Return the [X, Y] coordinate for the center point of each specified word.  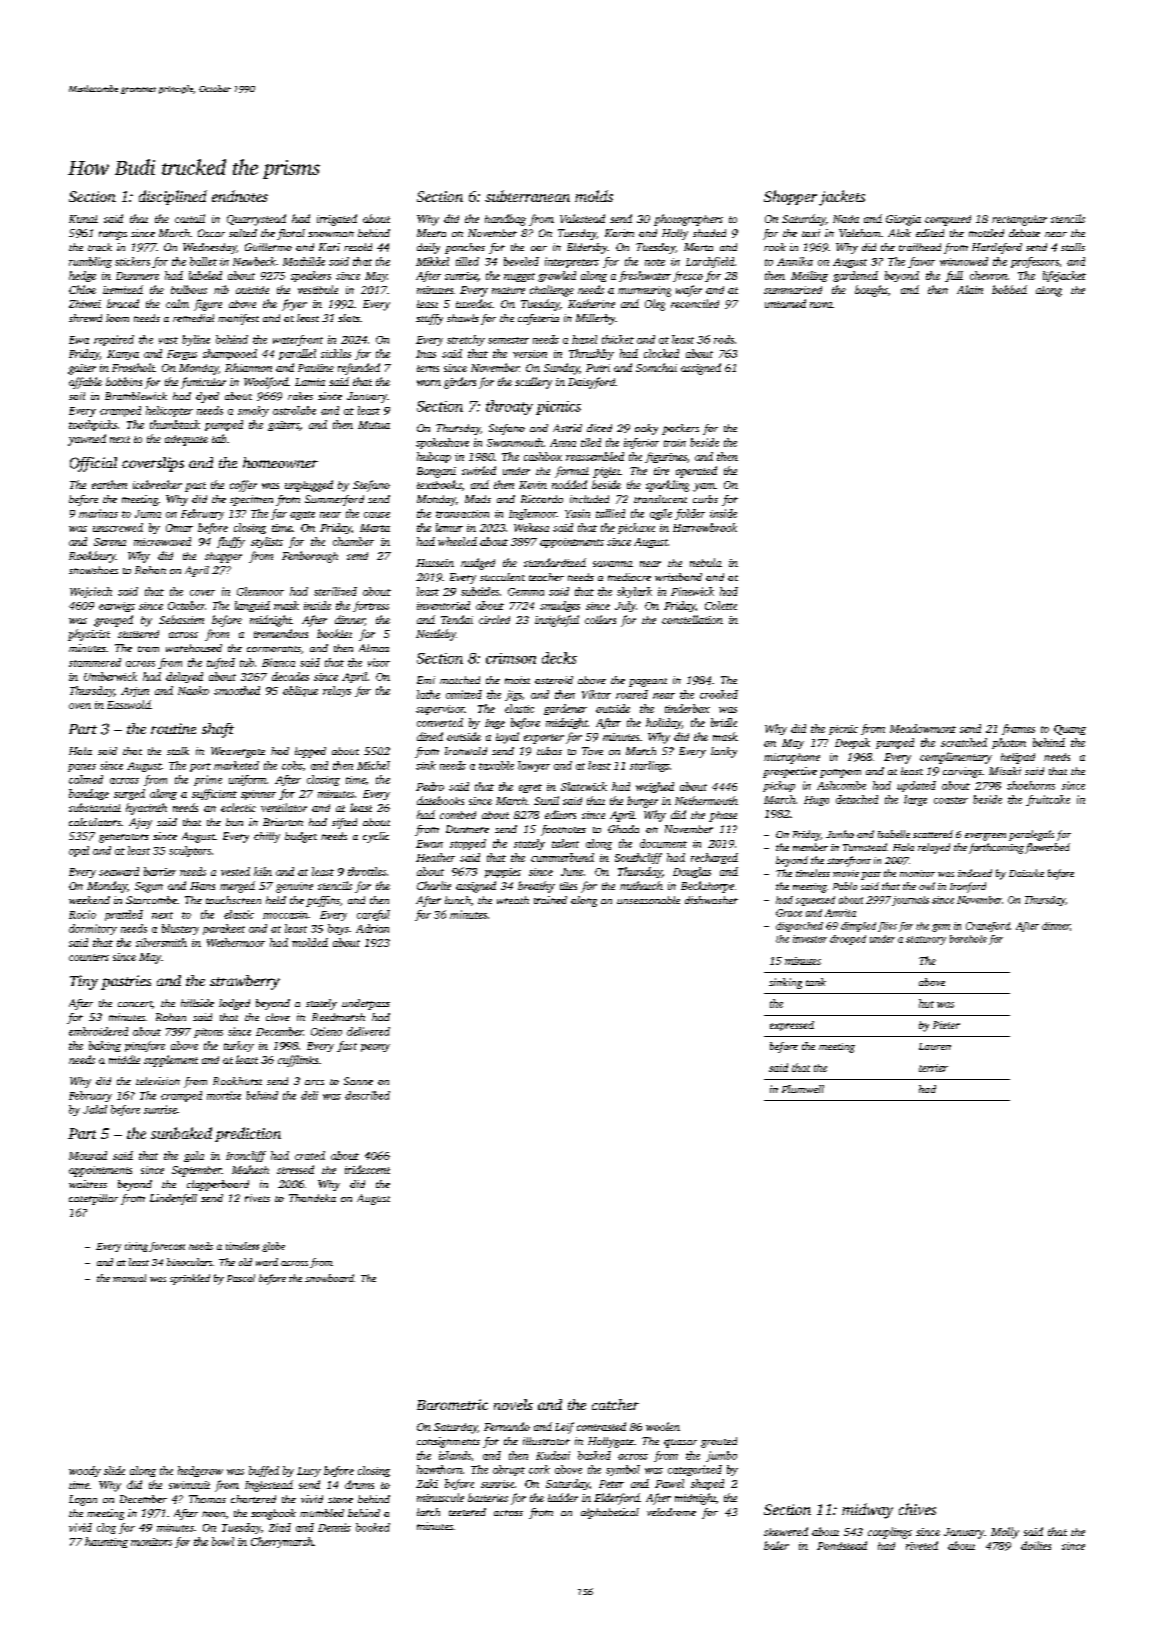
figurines [666, 457]
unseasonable [648, 900]
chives [917, 1509]
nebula [706, 562]
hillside [197, 1003]
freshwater [645, 276]
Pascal [241, 1278]
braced [123, 303]
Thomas [207, 1499]
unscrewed [118, 527]
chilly [267, 837]
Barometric [452, 1404]
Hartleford [997, 248]
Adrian [372, 928]
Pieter [946, 1025]
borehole [968, 939]
